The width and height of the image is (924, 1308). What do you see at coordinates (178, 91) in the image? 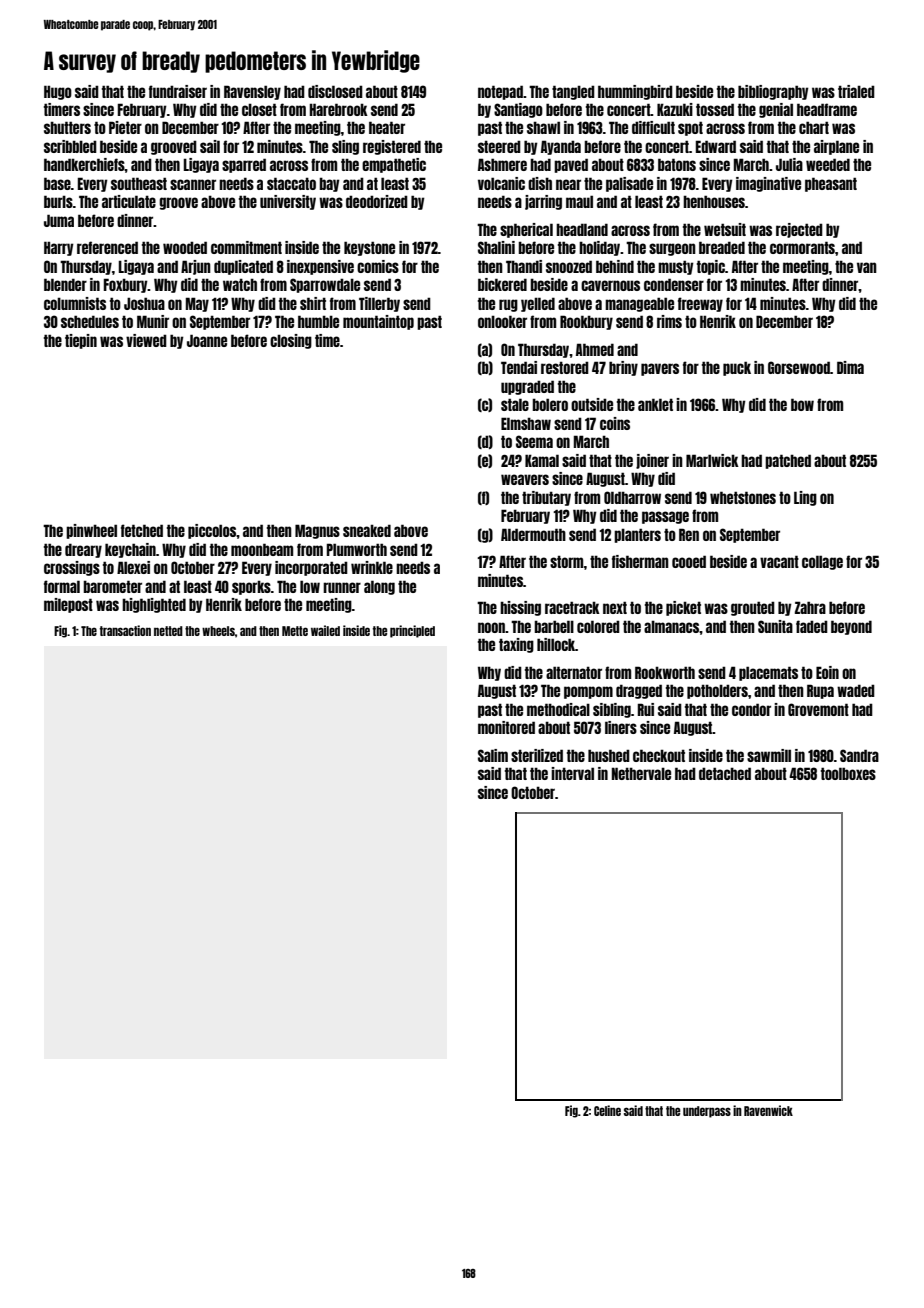
I see `fundraiser` at bounding box center [178, 91].
